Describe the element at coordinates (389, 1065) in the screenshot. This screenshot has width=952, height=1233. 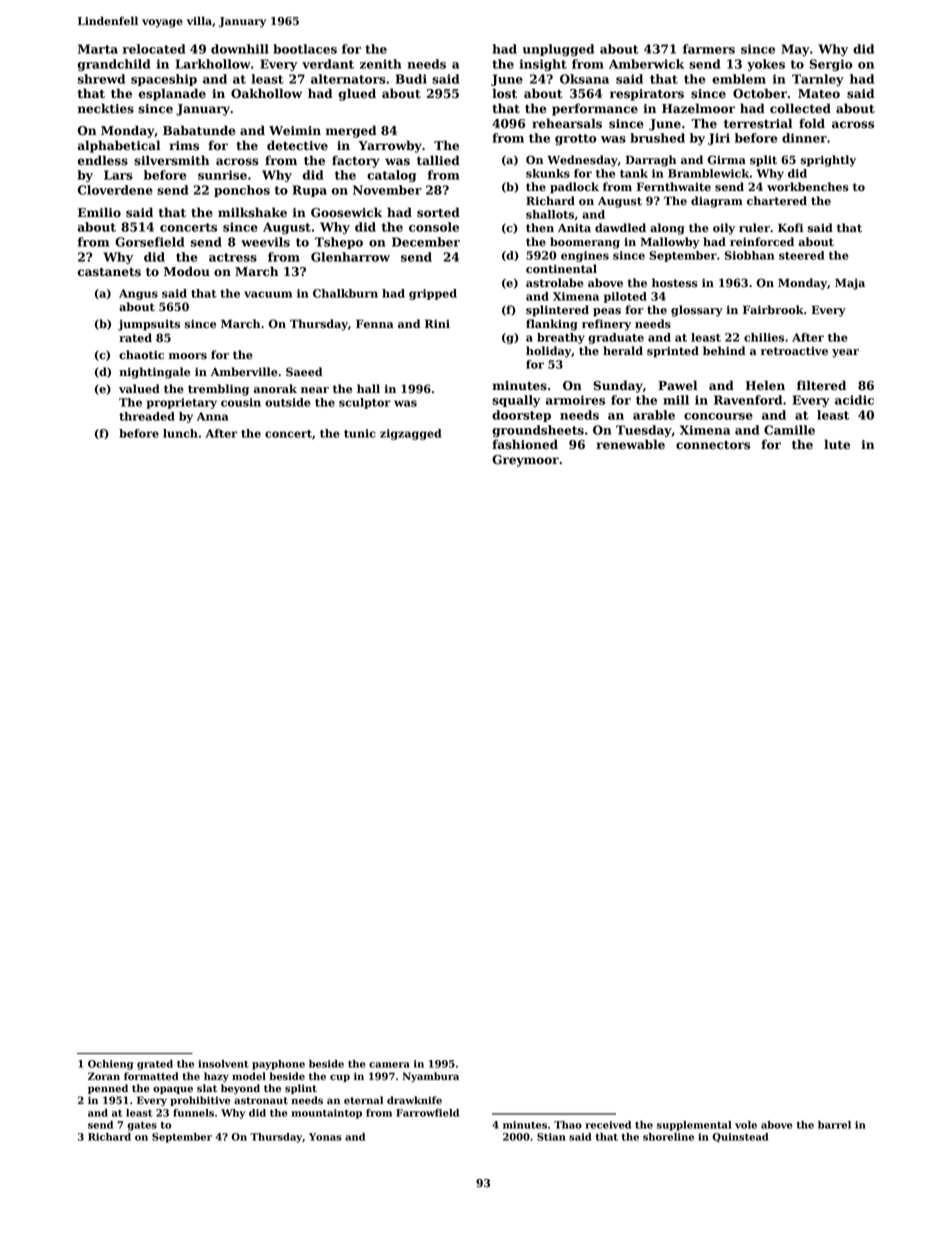
I see `camera` at that location.
